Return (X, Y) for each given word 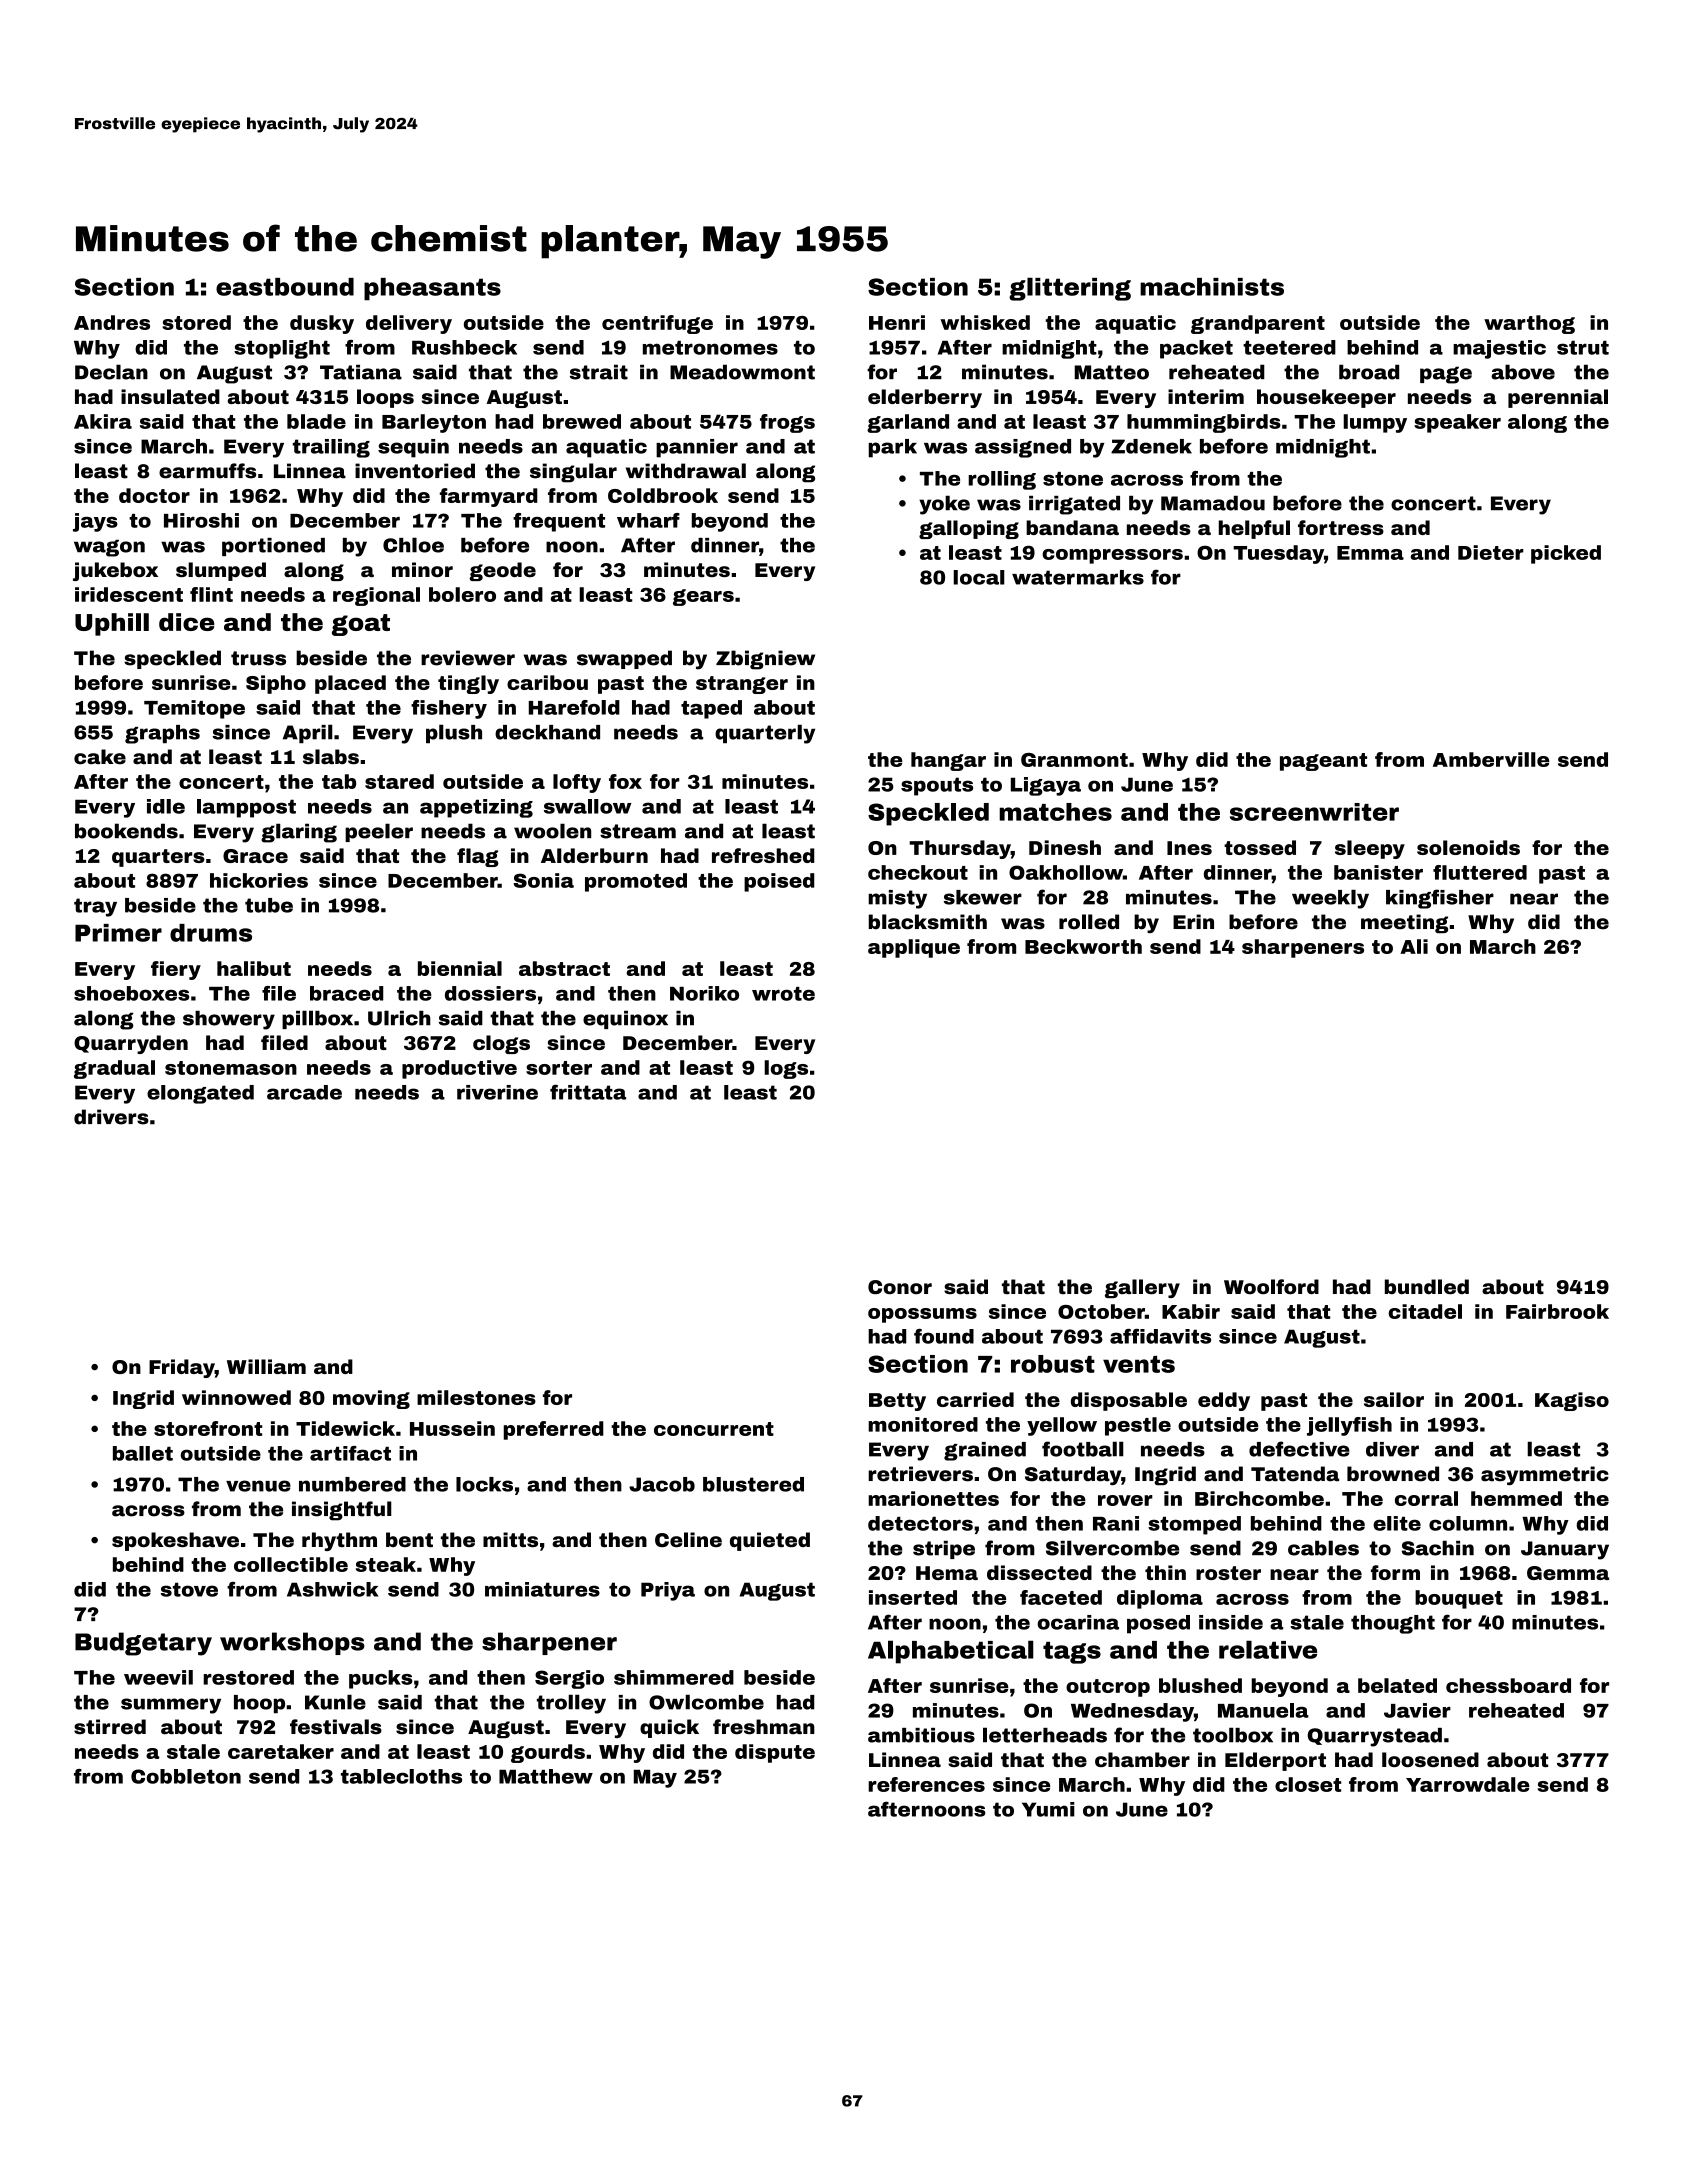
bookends (126, 831)
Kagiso (1572, 1401)
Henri (897, 322)
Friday (182, 1368)
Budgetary (143, 1644)
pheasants (432, 289)
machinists (1212, 287)
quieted (770, 1541)
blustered (753, 1484)
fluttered (1480, 872)
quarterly (765, 734)
